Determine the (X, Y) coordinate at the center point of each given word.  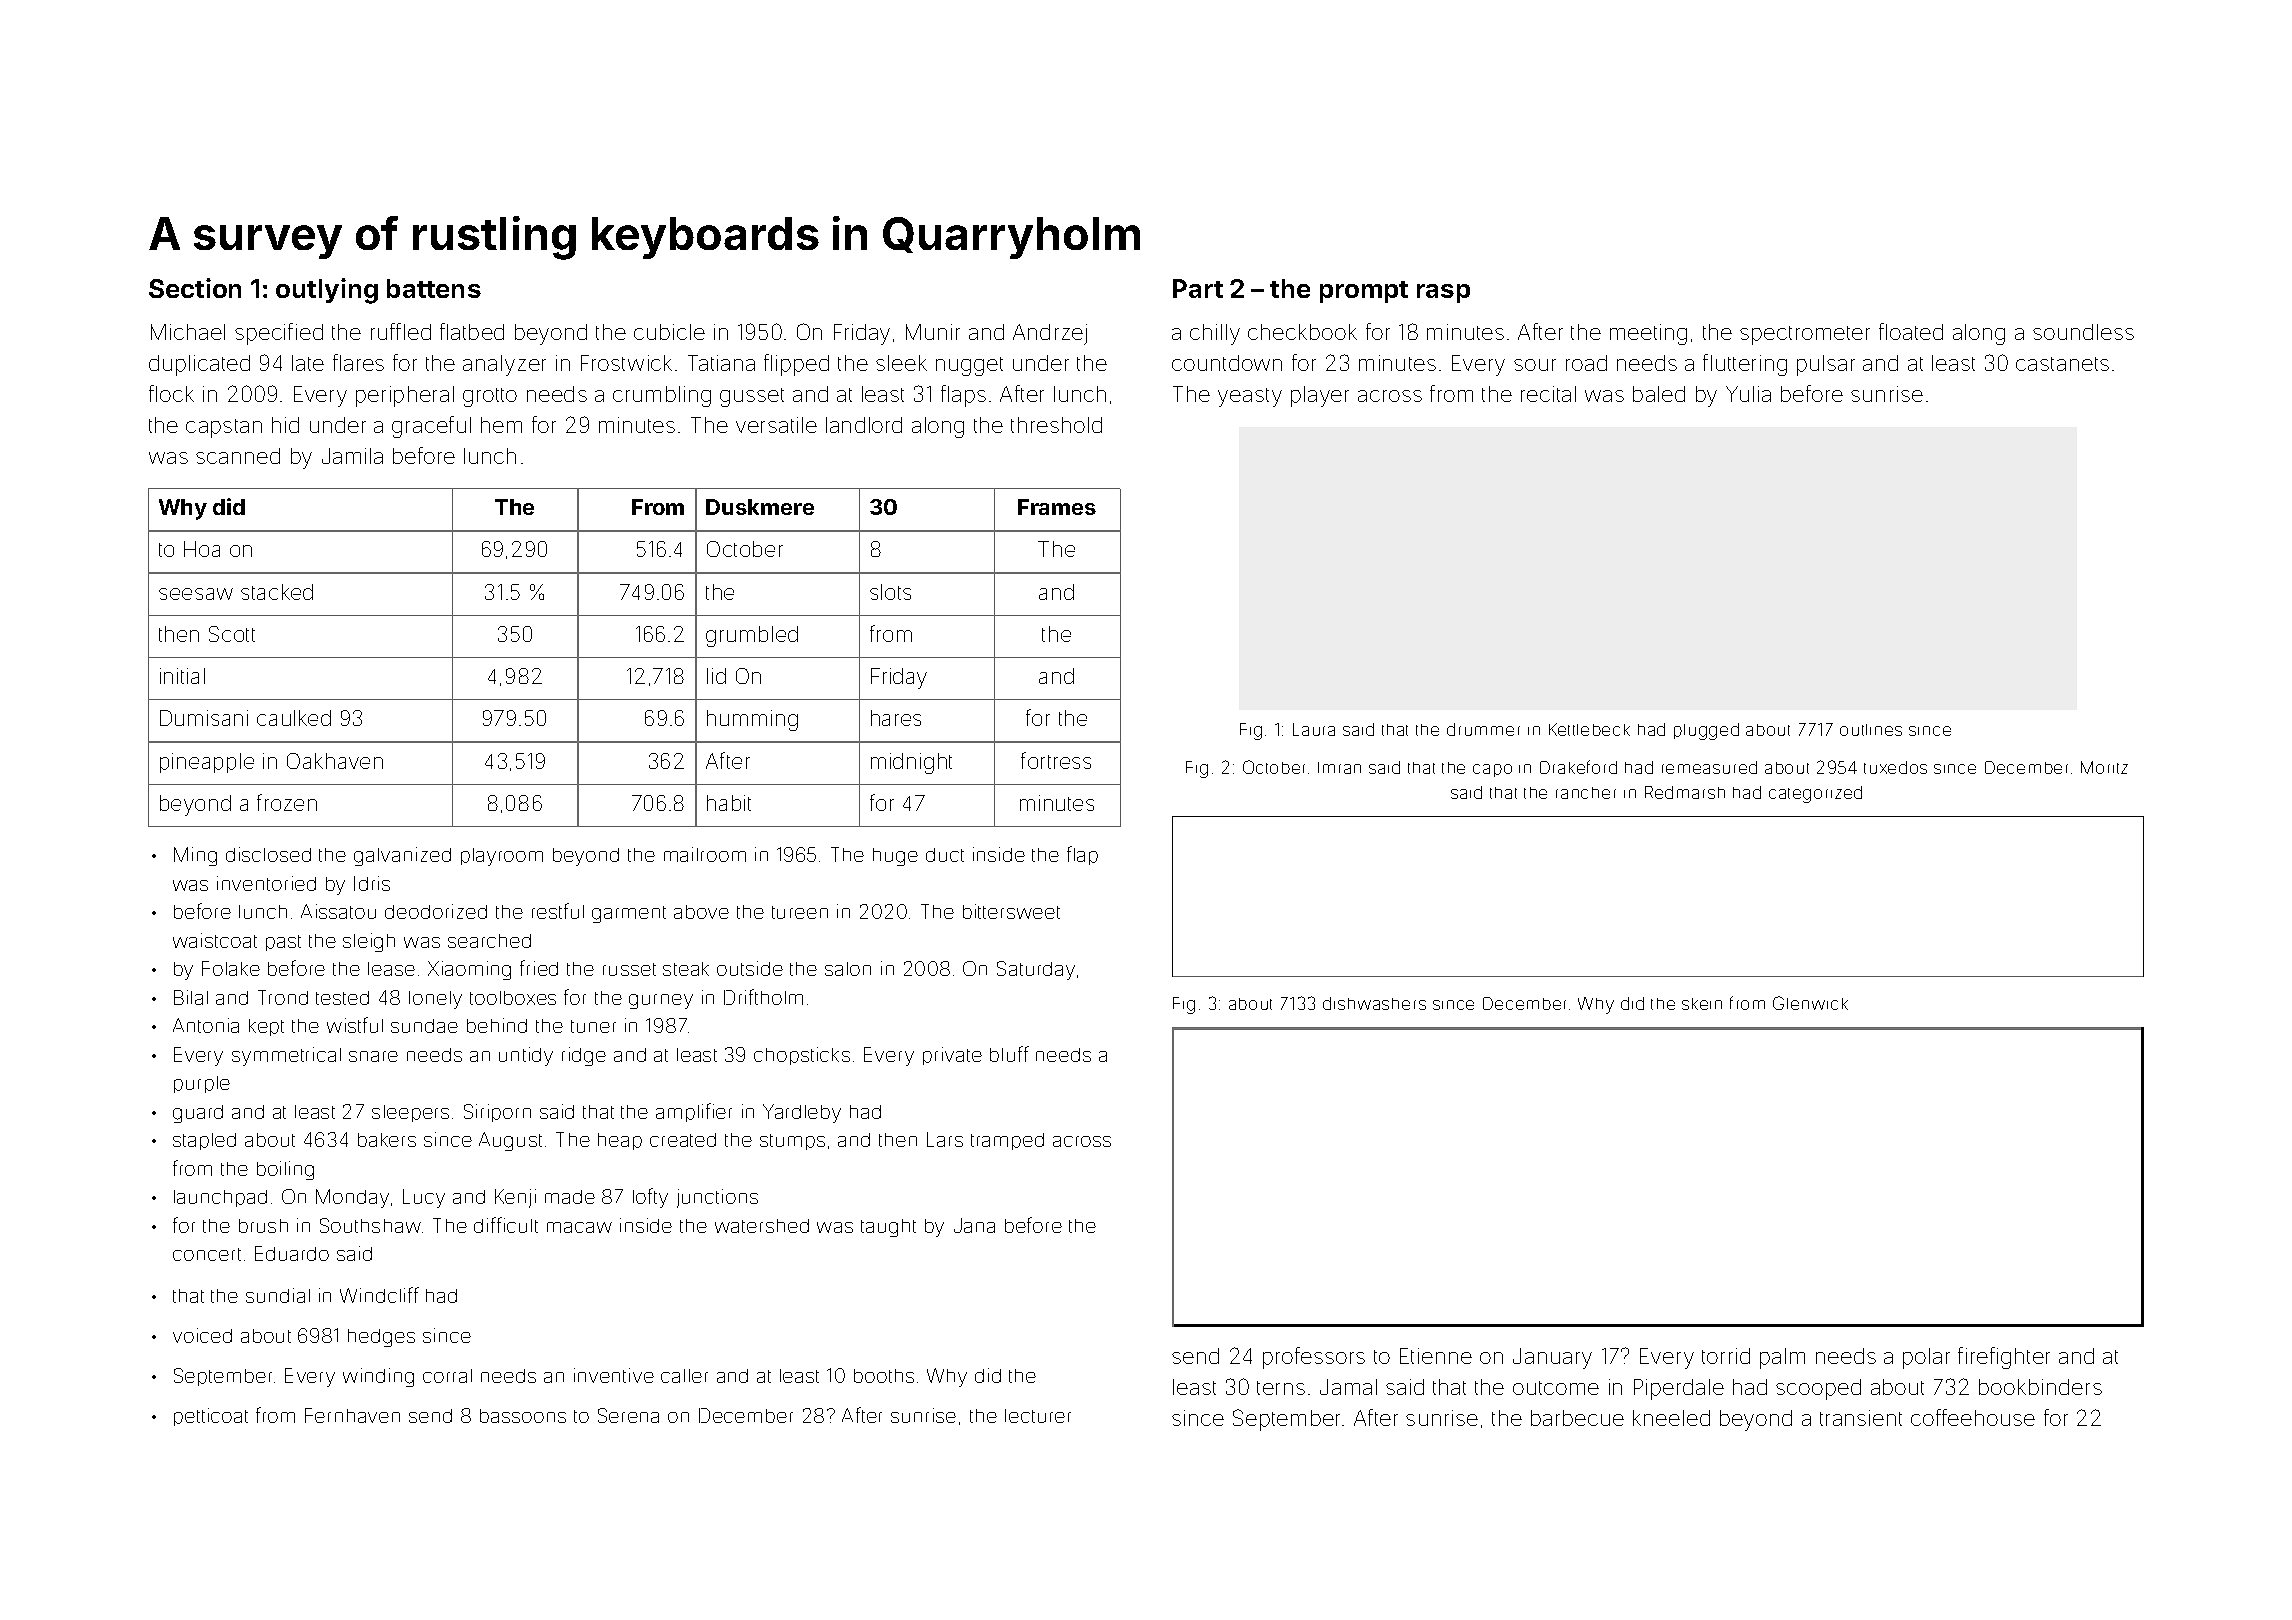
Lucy (424, 1198)
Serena (628, 1415)
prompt (1364, 292)
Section (195, 288)
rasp (1443, 293)
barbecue (1577, 1418)
